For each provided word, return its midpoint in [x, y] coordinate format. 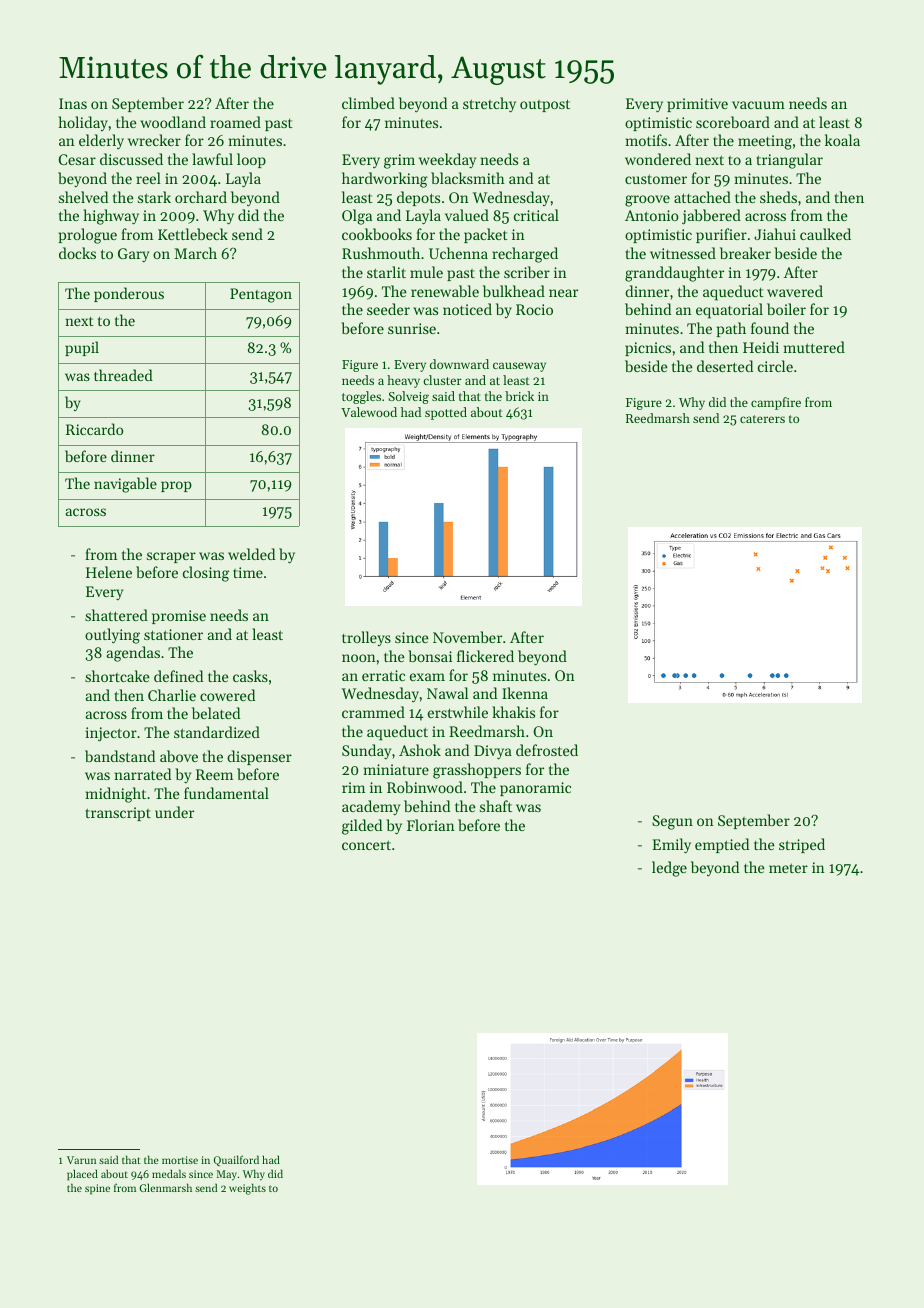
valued [467, 215]
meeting [765, 142]
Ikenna [525, 693]
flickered [485, 656]
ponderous [129, 294]
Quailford [236, 1160]
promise [179, 617]
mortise [180, 1160]
